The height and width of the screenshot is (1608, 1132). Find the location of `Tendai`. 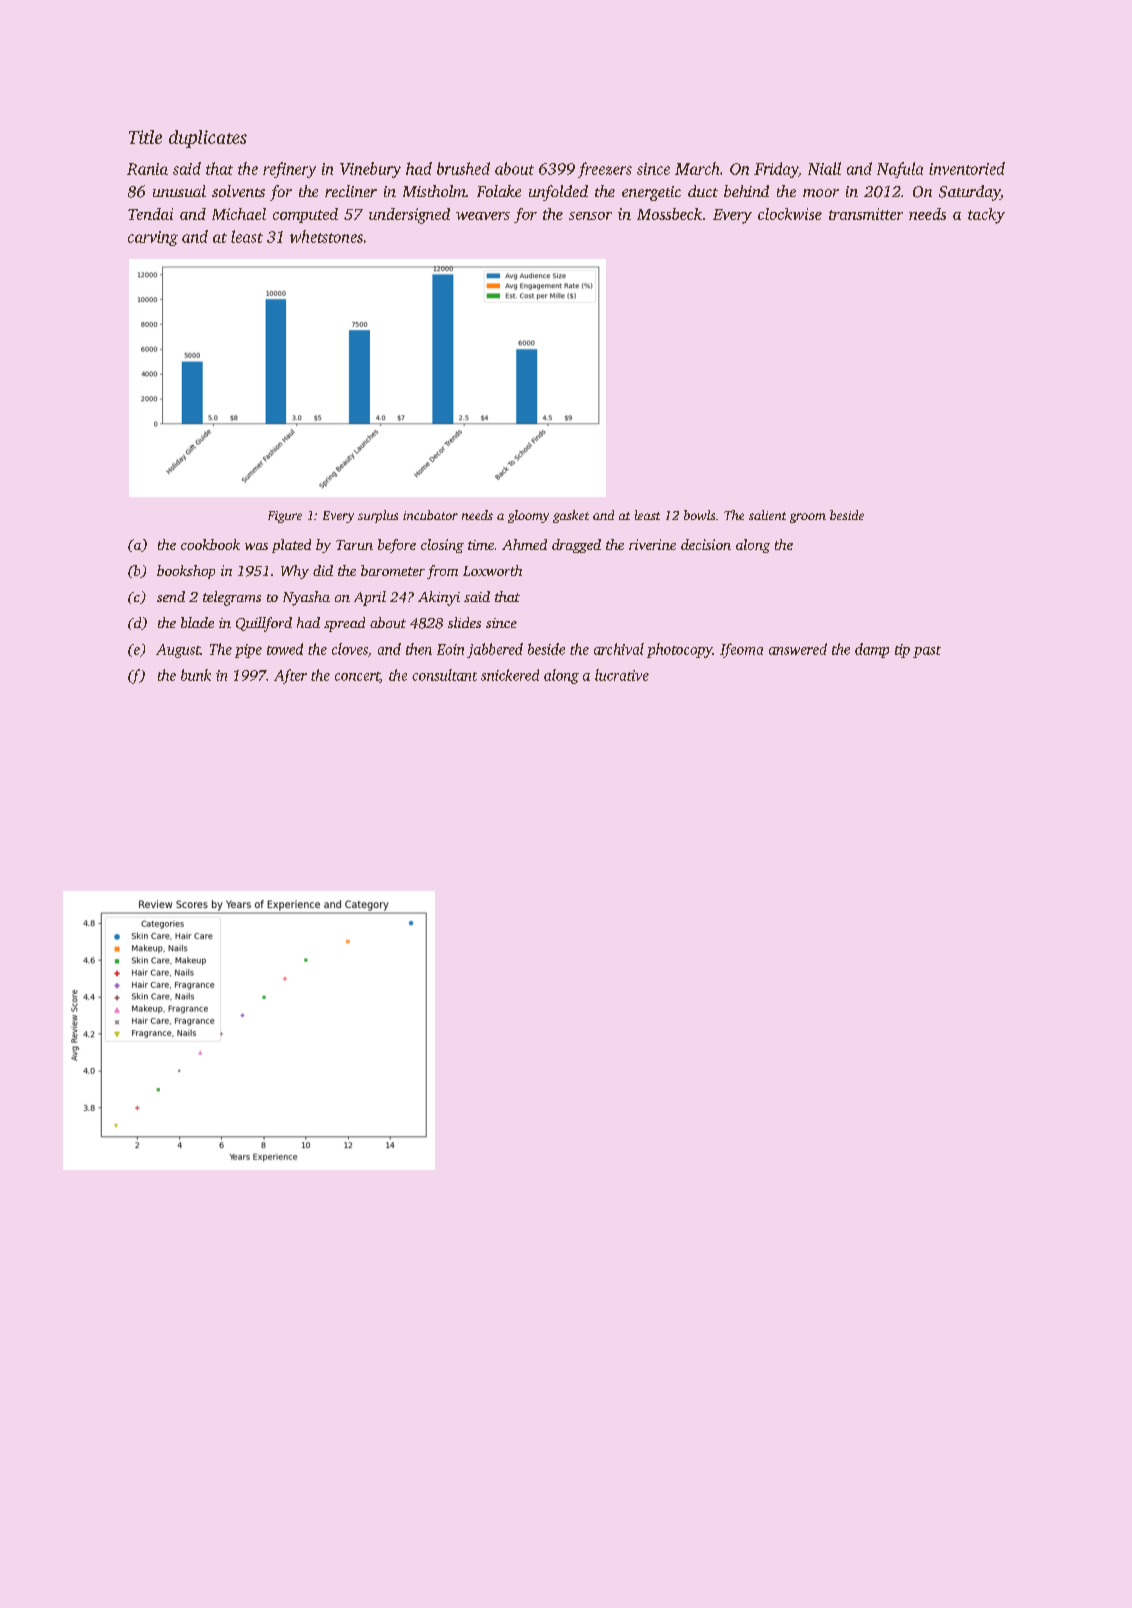

Tendai is located at coordinates (150, 214).
